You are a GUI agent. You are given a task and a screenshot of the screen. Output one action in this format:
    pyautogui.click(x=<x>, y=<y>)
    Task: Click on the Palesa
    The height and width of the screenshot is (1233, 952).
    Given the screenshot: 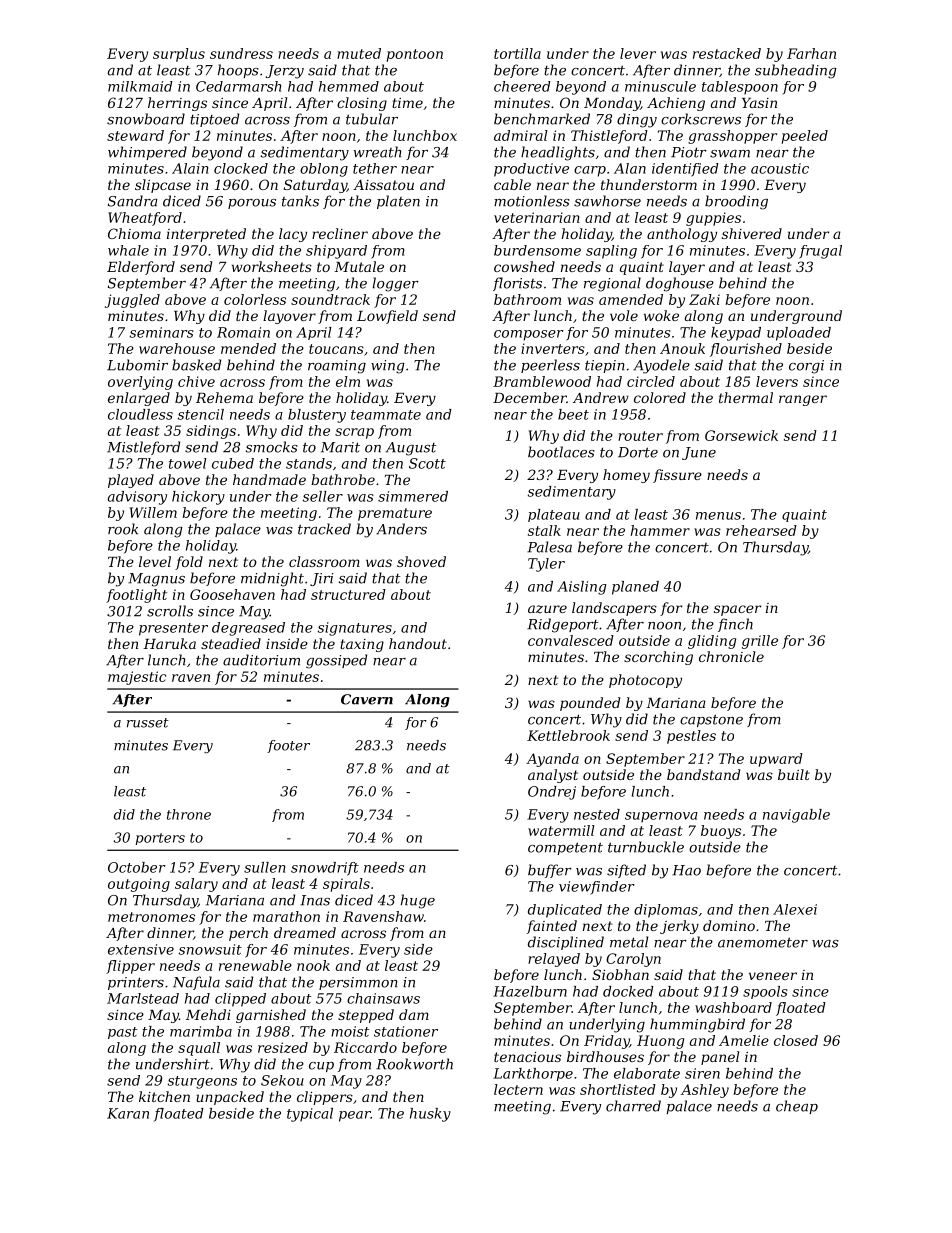 What is the action you would take?
    pyautogui.click(x=549, y=547)
